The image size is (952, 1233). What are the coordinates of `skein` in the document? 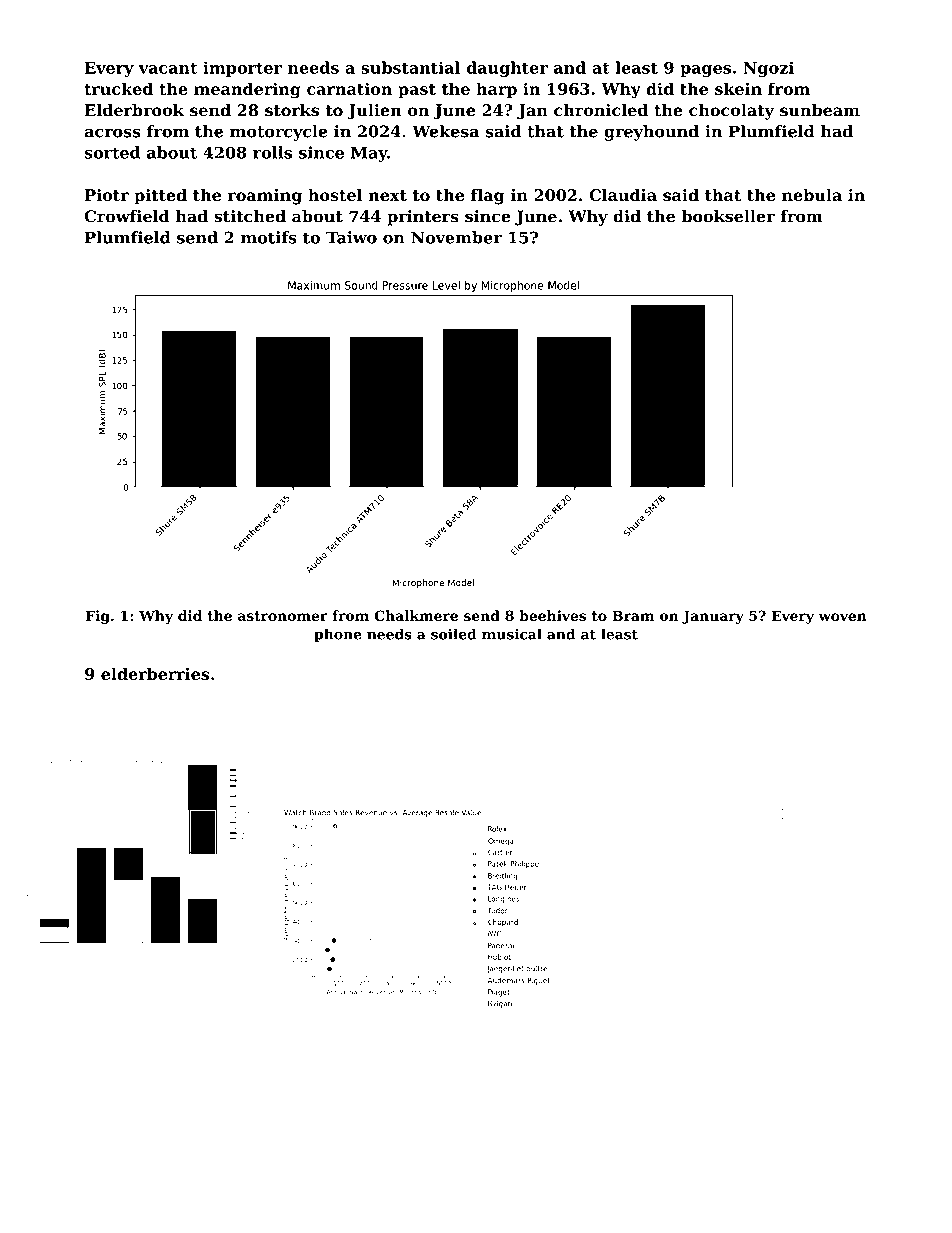 It's located at (738, 88).
